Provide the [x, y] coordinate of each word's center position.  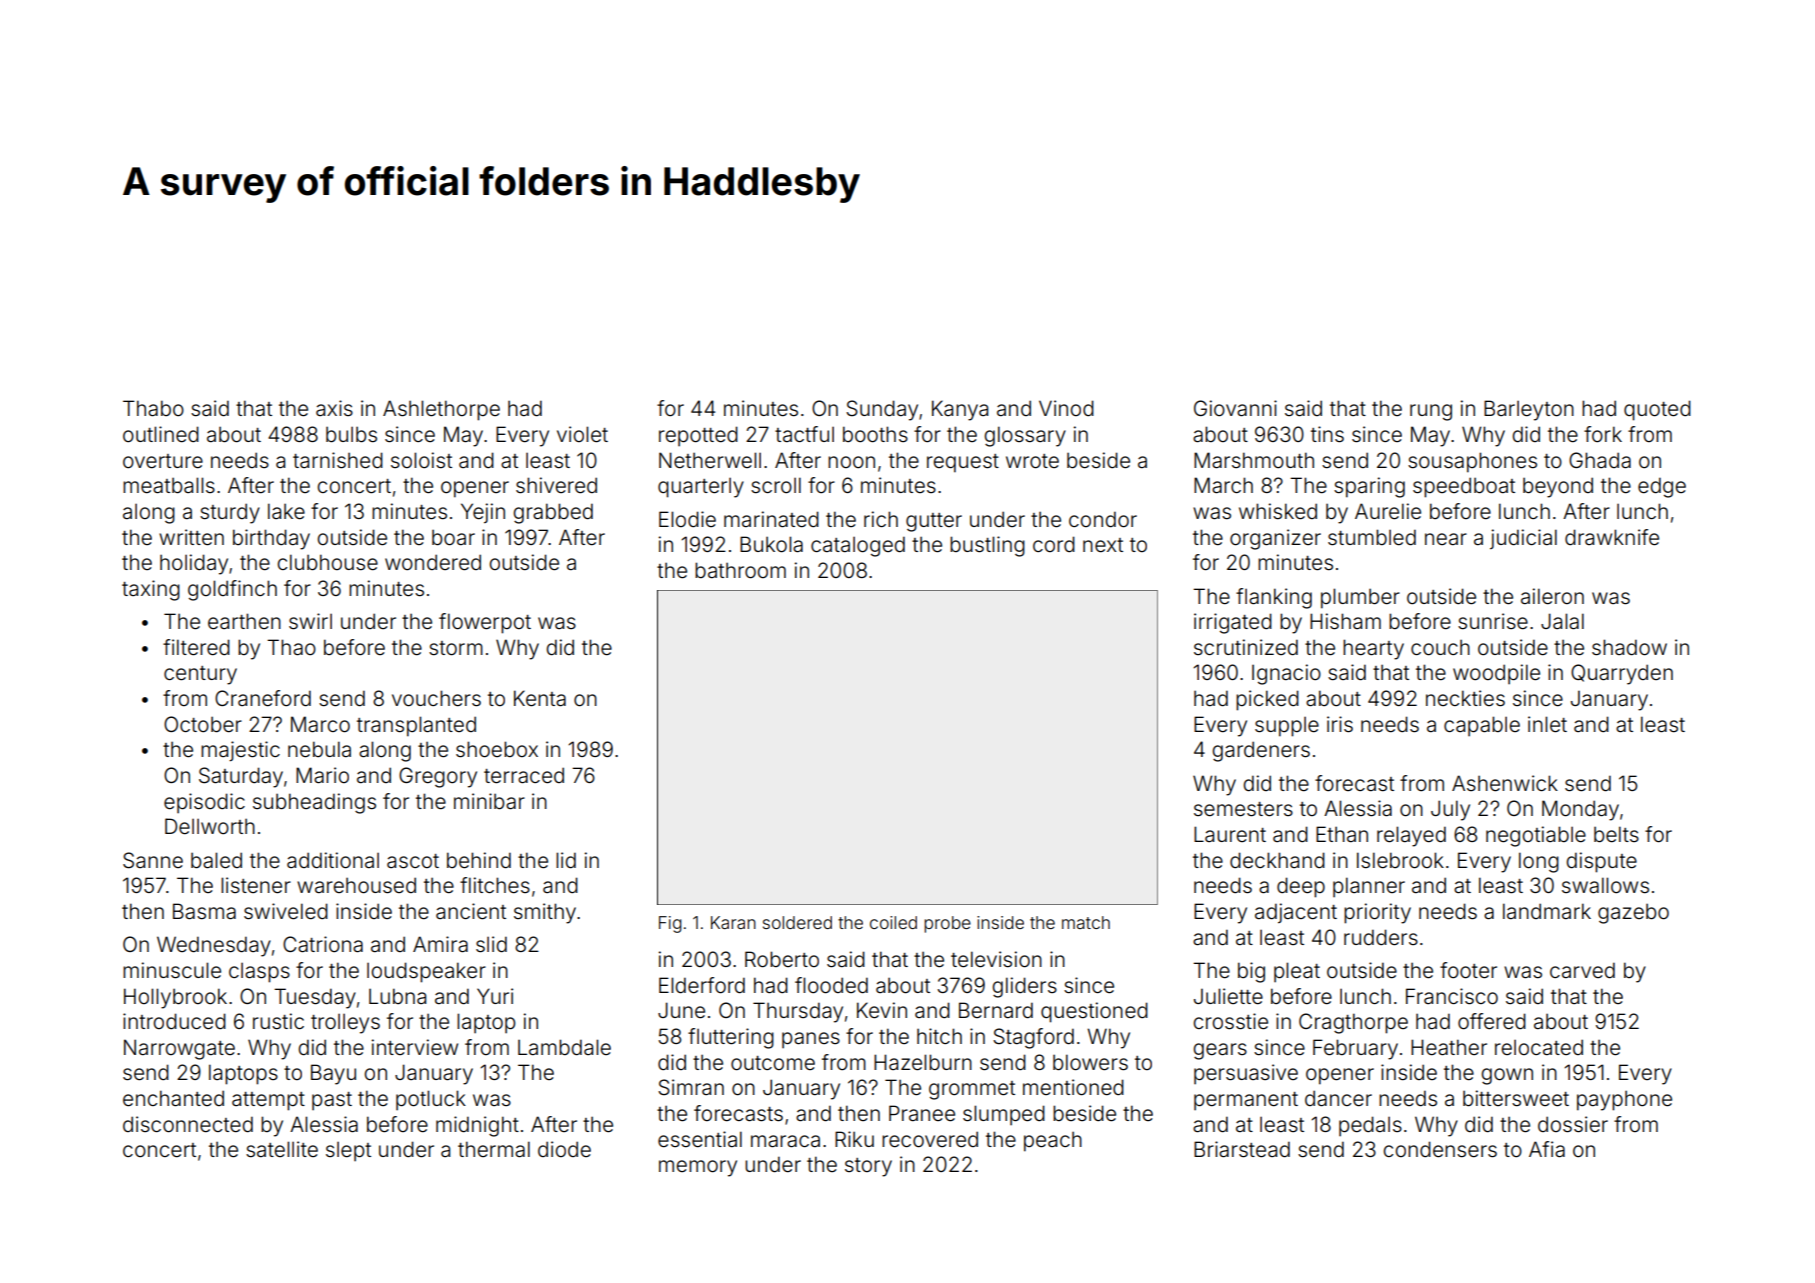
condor [1103, 520]
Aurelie [1388, 511]
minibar [489, 801]
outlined [161, 434]
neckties [1465, 698]
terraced [524, 775]
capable [1482, 726]
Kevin [882, 1010]
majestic [240, 751]
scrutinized [1246, 647]
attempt [268, 1101]
